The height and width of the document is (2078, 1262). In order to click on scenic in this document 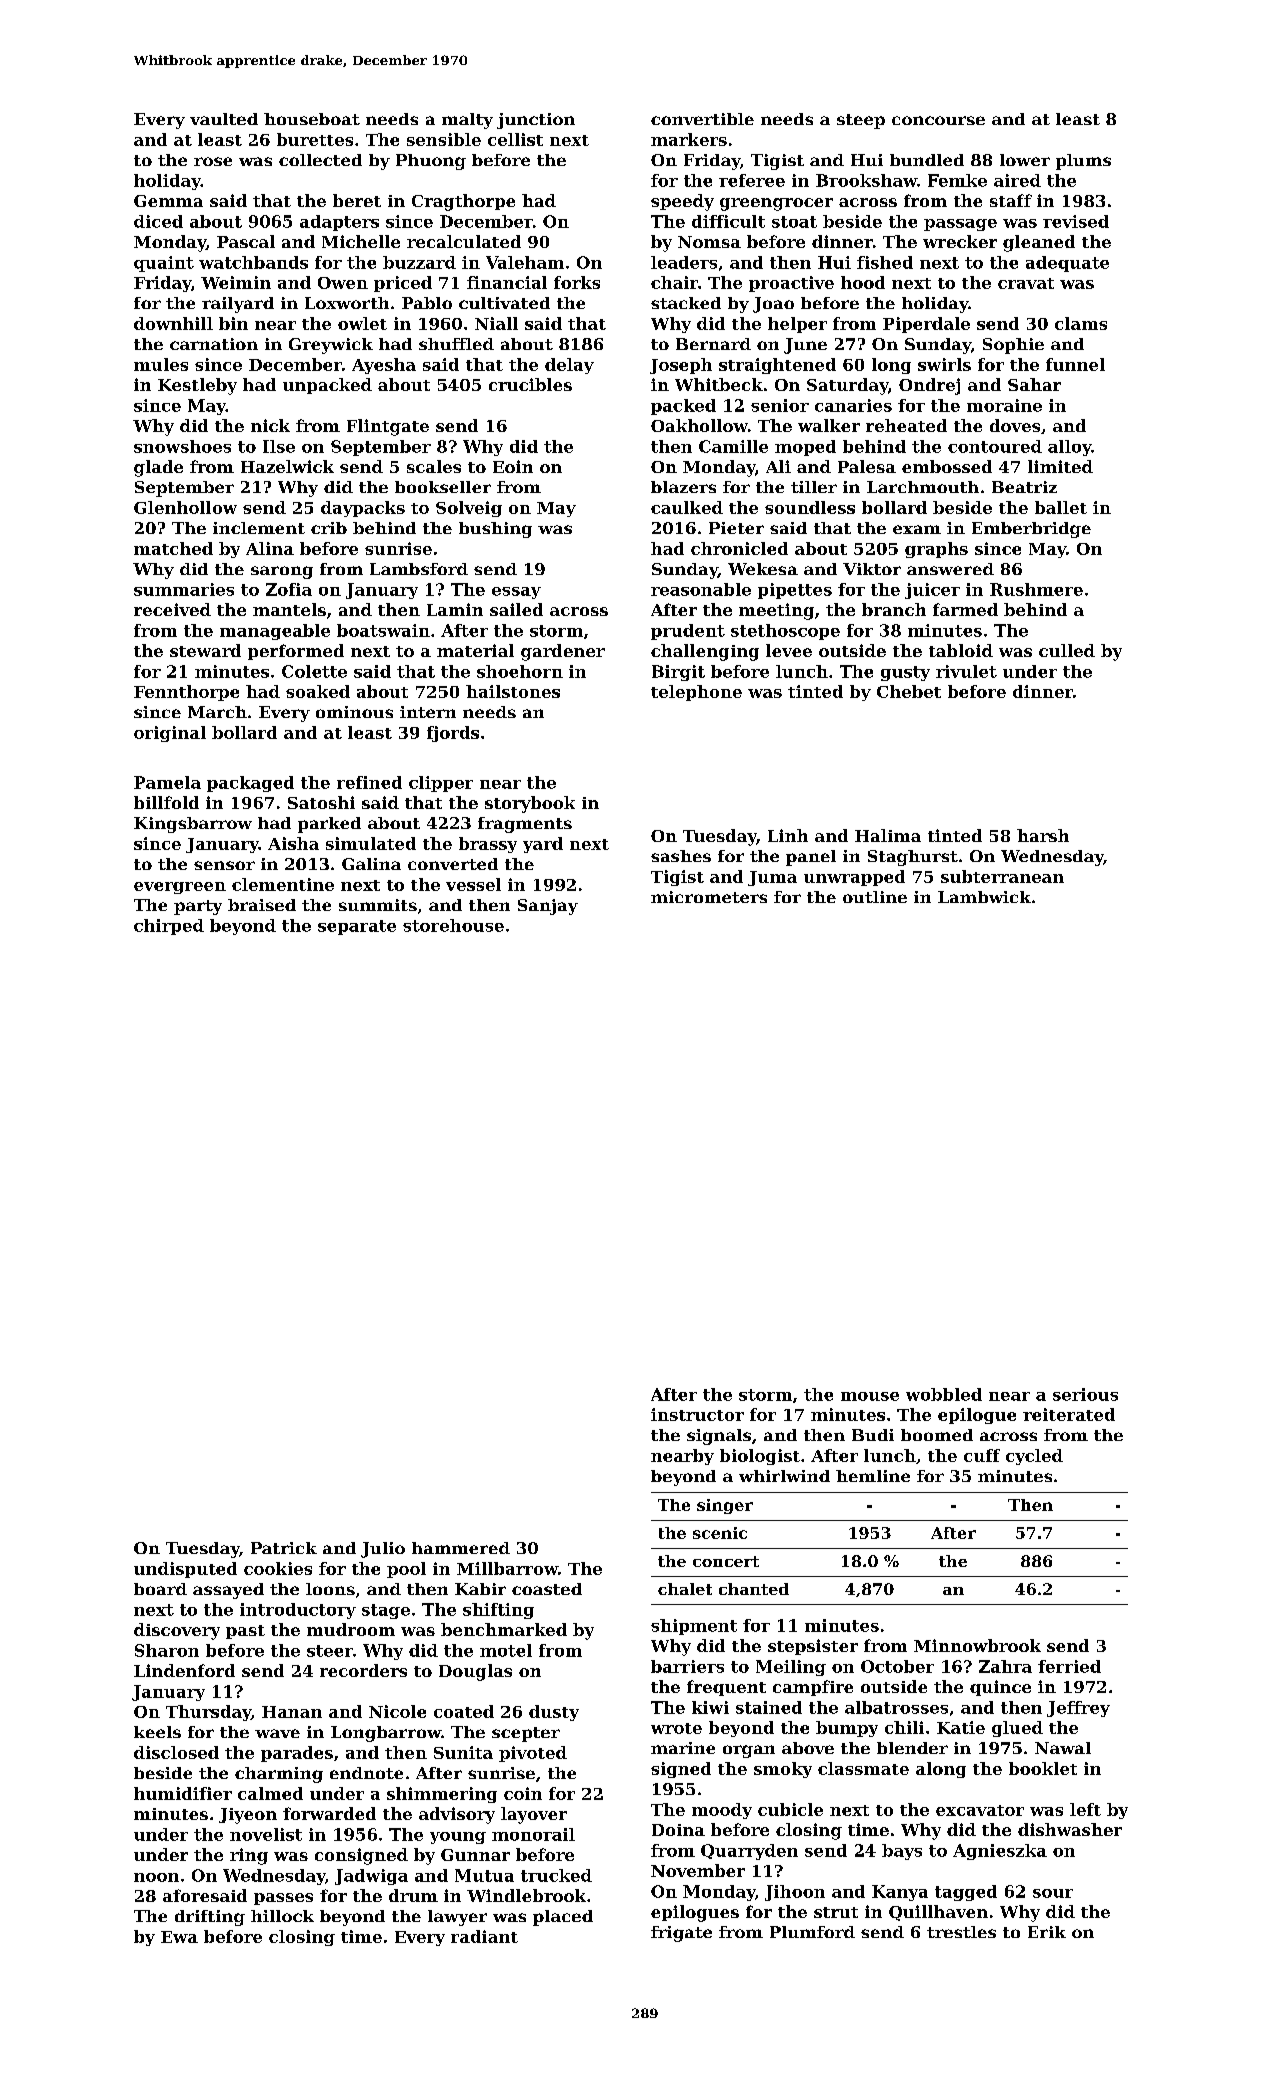, I will do `click(720, 1533)`.
